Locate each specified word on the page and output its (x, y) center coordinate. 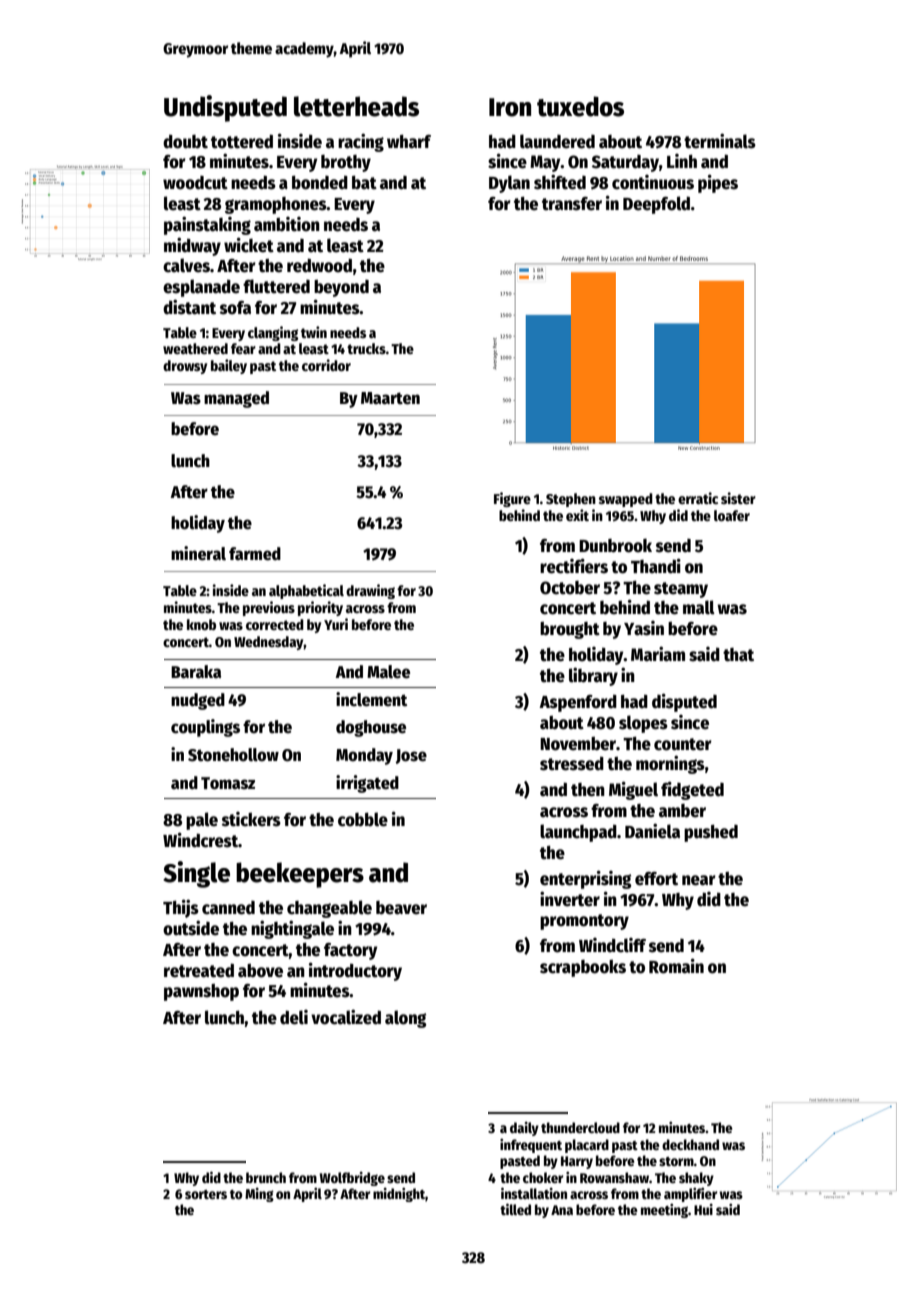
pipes (718, 183)
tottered (242, 142)
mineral (198, 553)
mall (699, 607)
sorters (206, 1194)
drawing (370, 591)
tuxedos (580, 106)
